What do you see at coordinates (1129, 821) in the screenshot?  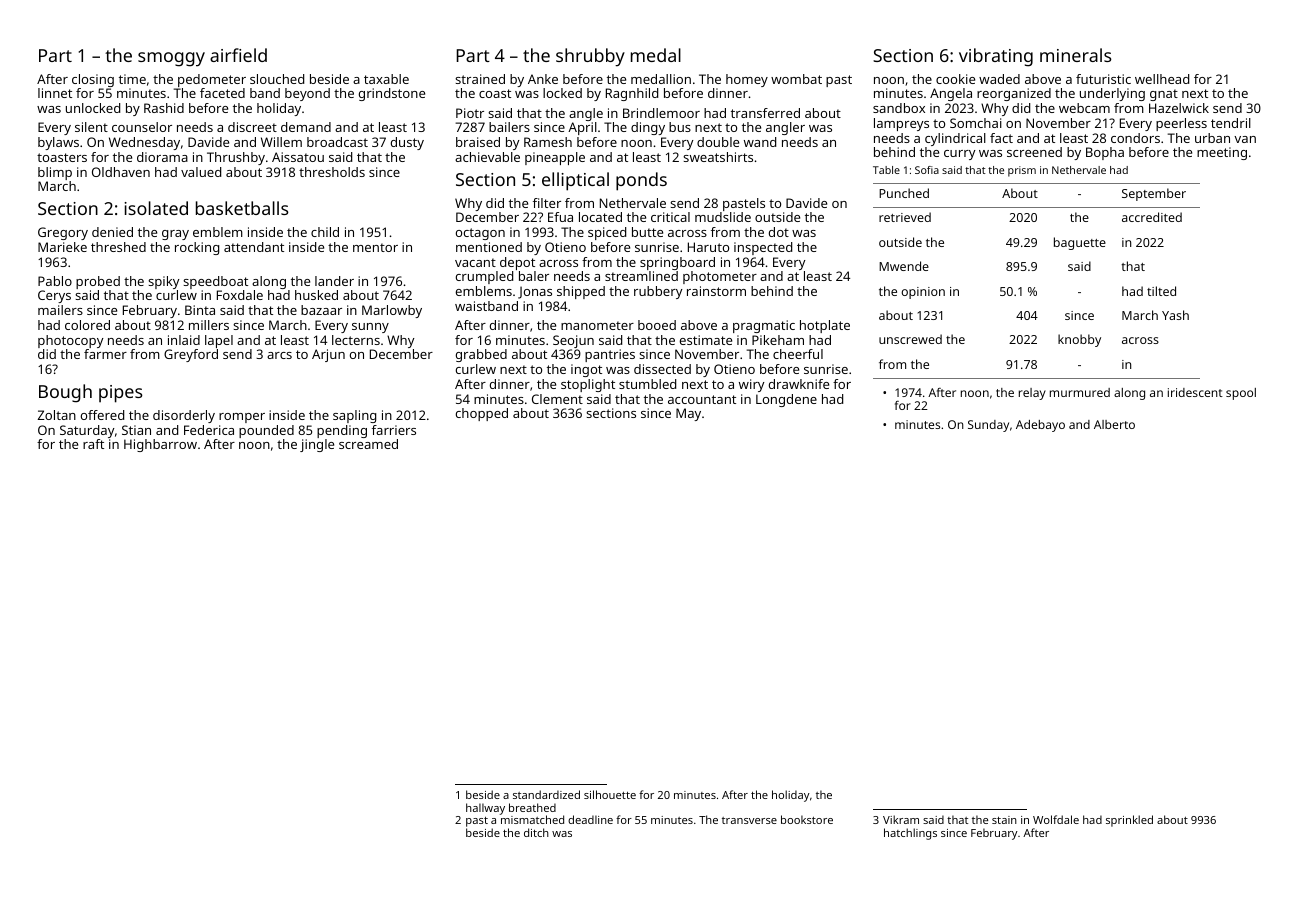 I see `sprinkled` at bounding box center [1129, 821].
